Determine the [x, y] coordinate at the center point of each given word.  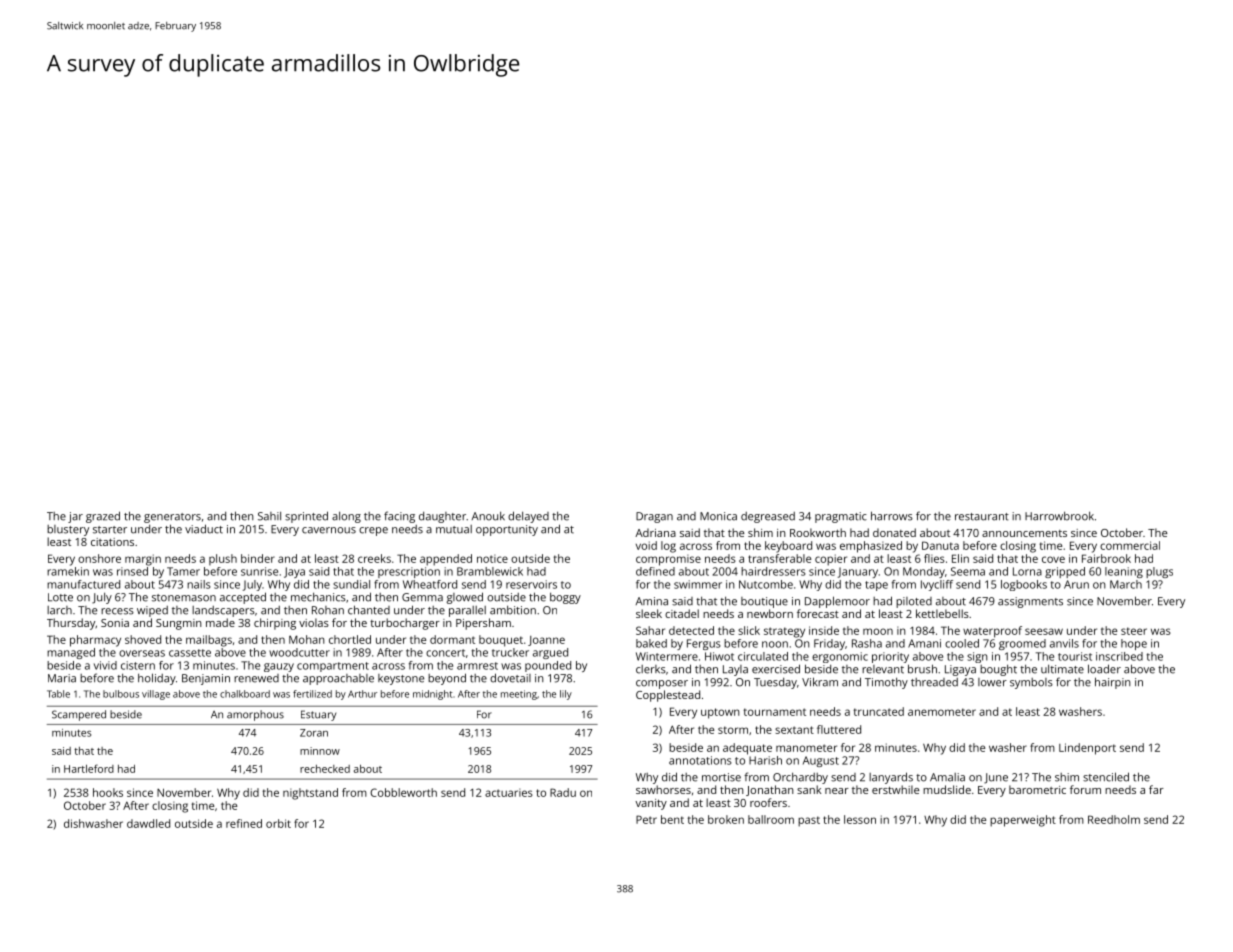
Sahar [650, 630]
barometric [1037, 789]
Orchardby [800, 778]
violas [314, 622]
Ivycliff [937, 585]
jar [75, 517]
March [1126, 584]
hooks [108, 792]
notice [492, 558]
